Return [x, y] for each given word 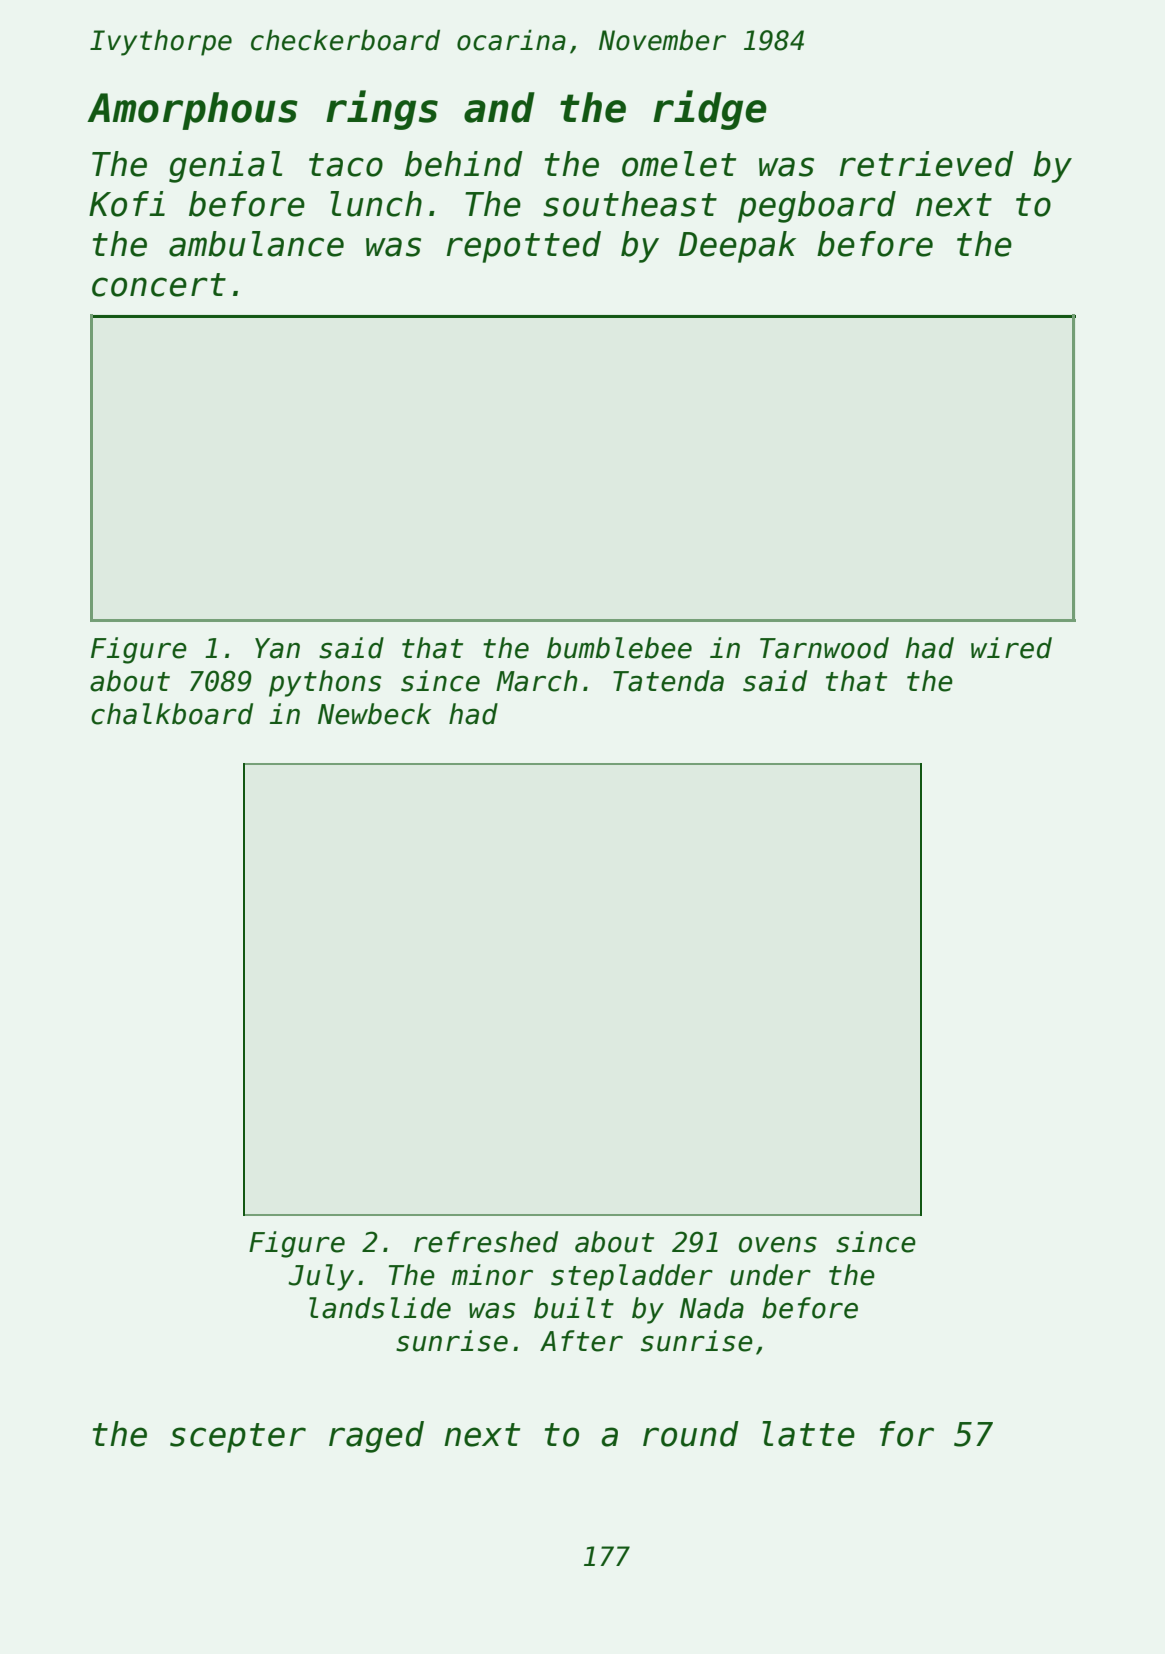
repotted [524, 247]
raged [376, 1437]
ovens [778, 1245]
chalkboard [172, 714]
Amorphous [192, 111]
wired [1011, 648]
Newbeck [374, 714]
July [321, 1277]
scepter [238, 1438]
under [770, 1275]
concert [159, 285]
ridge [710, 110]
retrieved [927, 164]
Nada [712, 1308]
